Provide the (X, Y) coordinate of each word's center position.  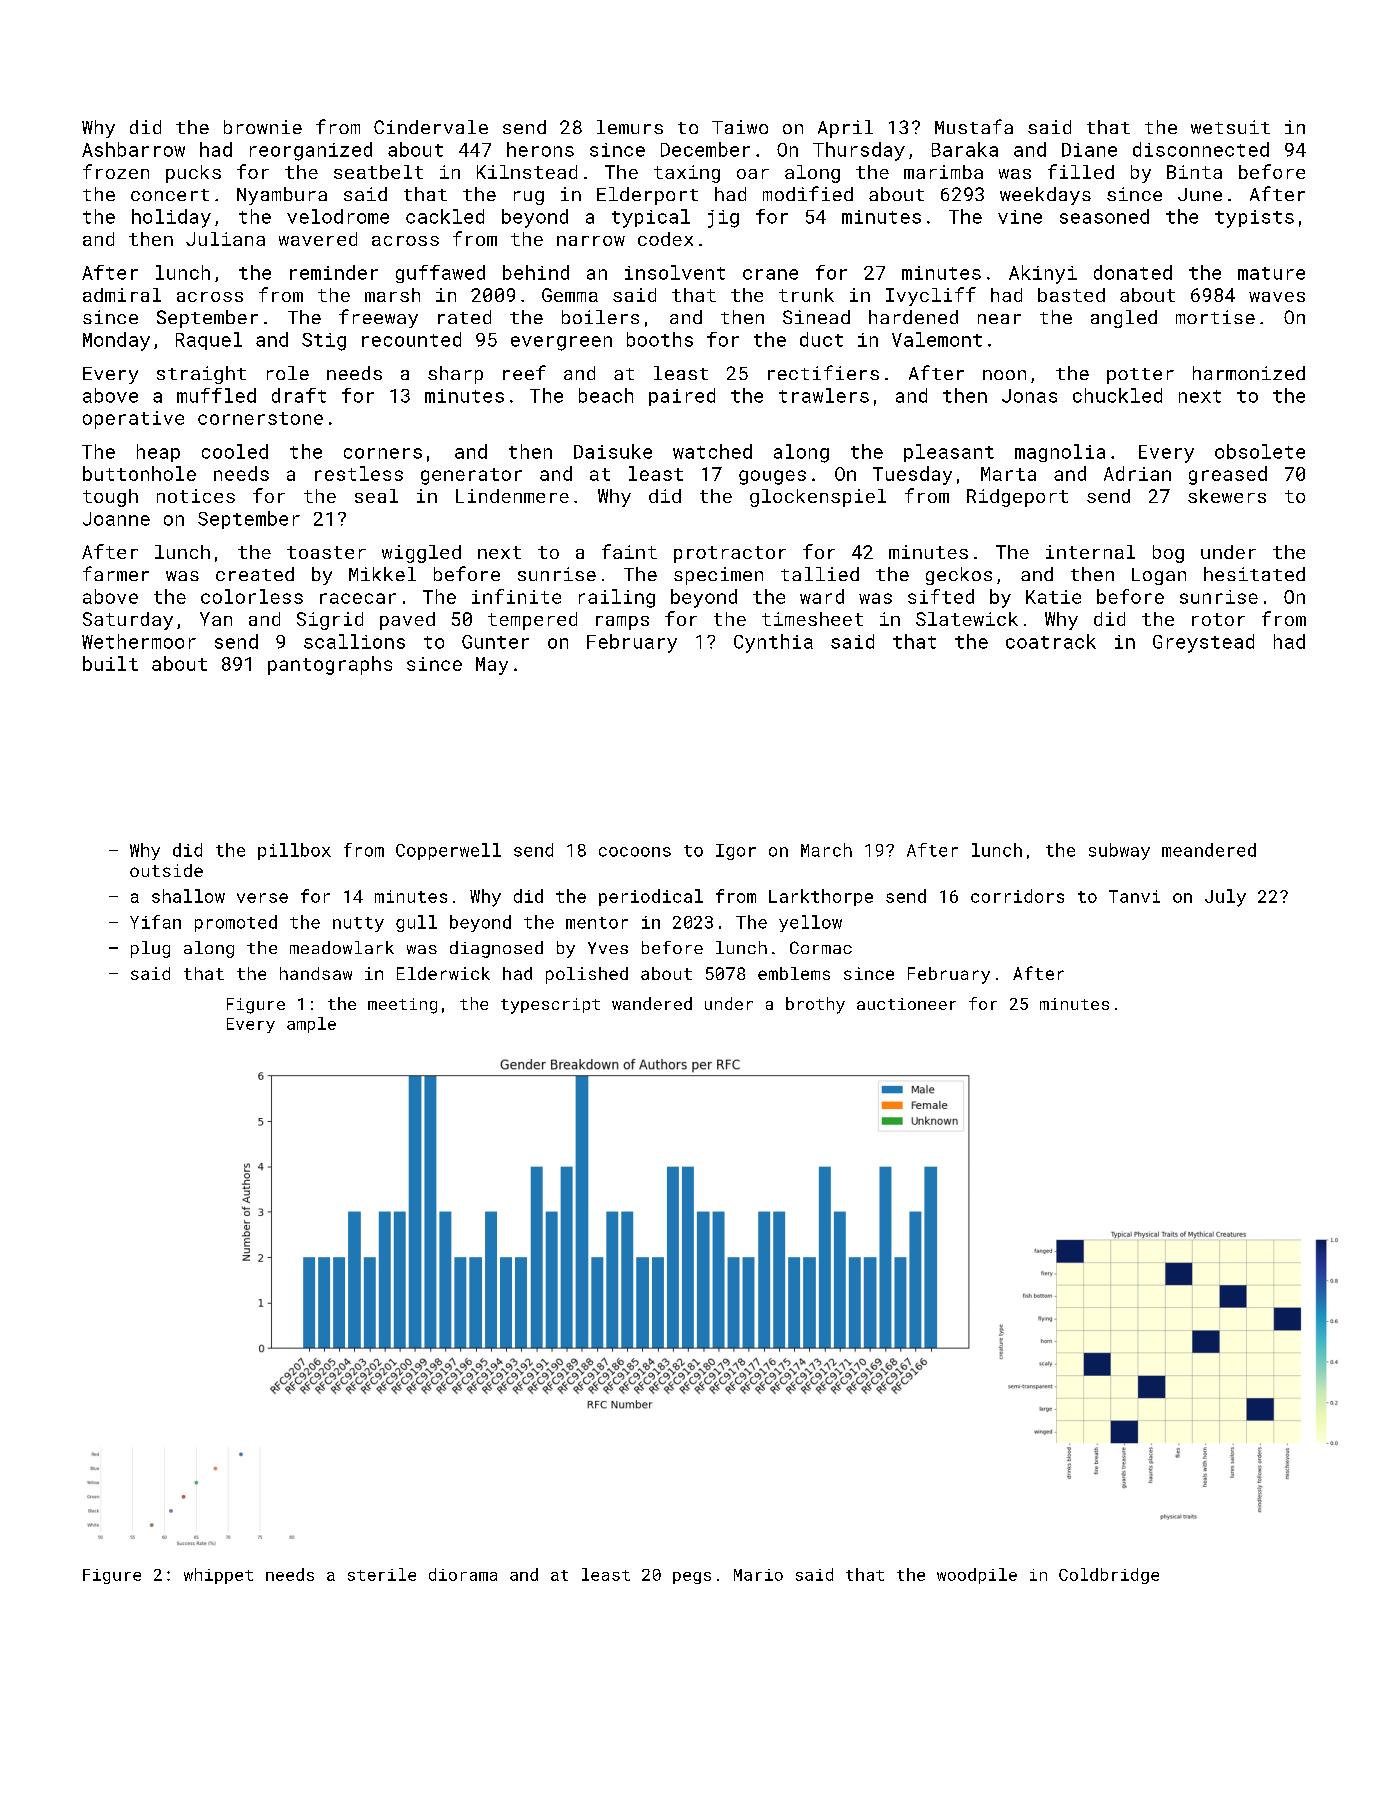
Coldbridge (1109, 1576)
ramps (622, 623)
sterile (382, 1574)
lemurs (630, 127)
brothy (815, 1005)
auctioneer (906, 1004)
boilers (600, 317)
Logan (1159, 576)
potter (1140, 376)
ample (311, 1025)
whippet (218, 1576)
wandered (652, 1003)
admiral (122, 295)
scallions (354, 641)
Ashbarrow (133, 149)
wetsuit (1230, 127)
